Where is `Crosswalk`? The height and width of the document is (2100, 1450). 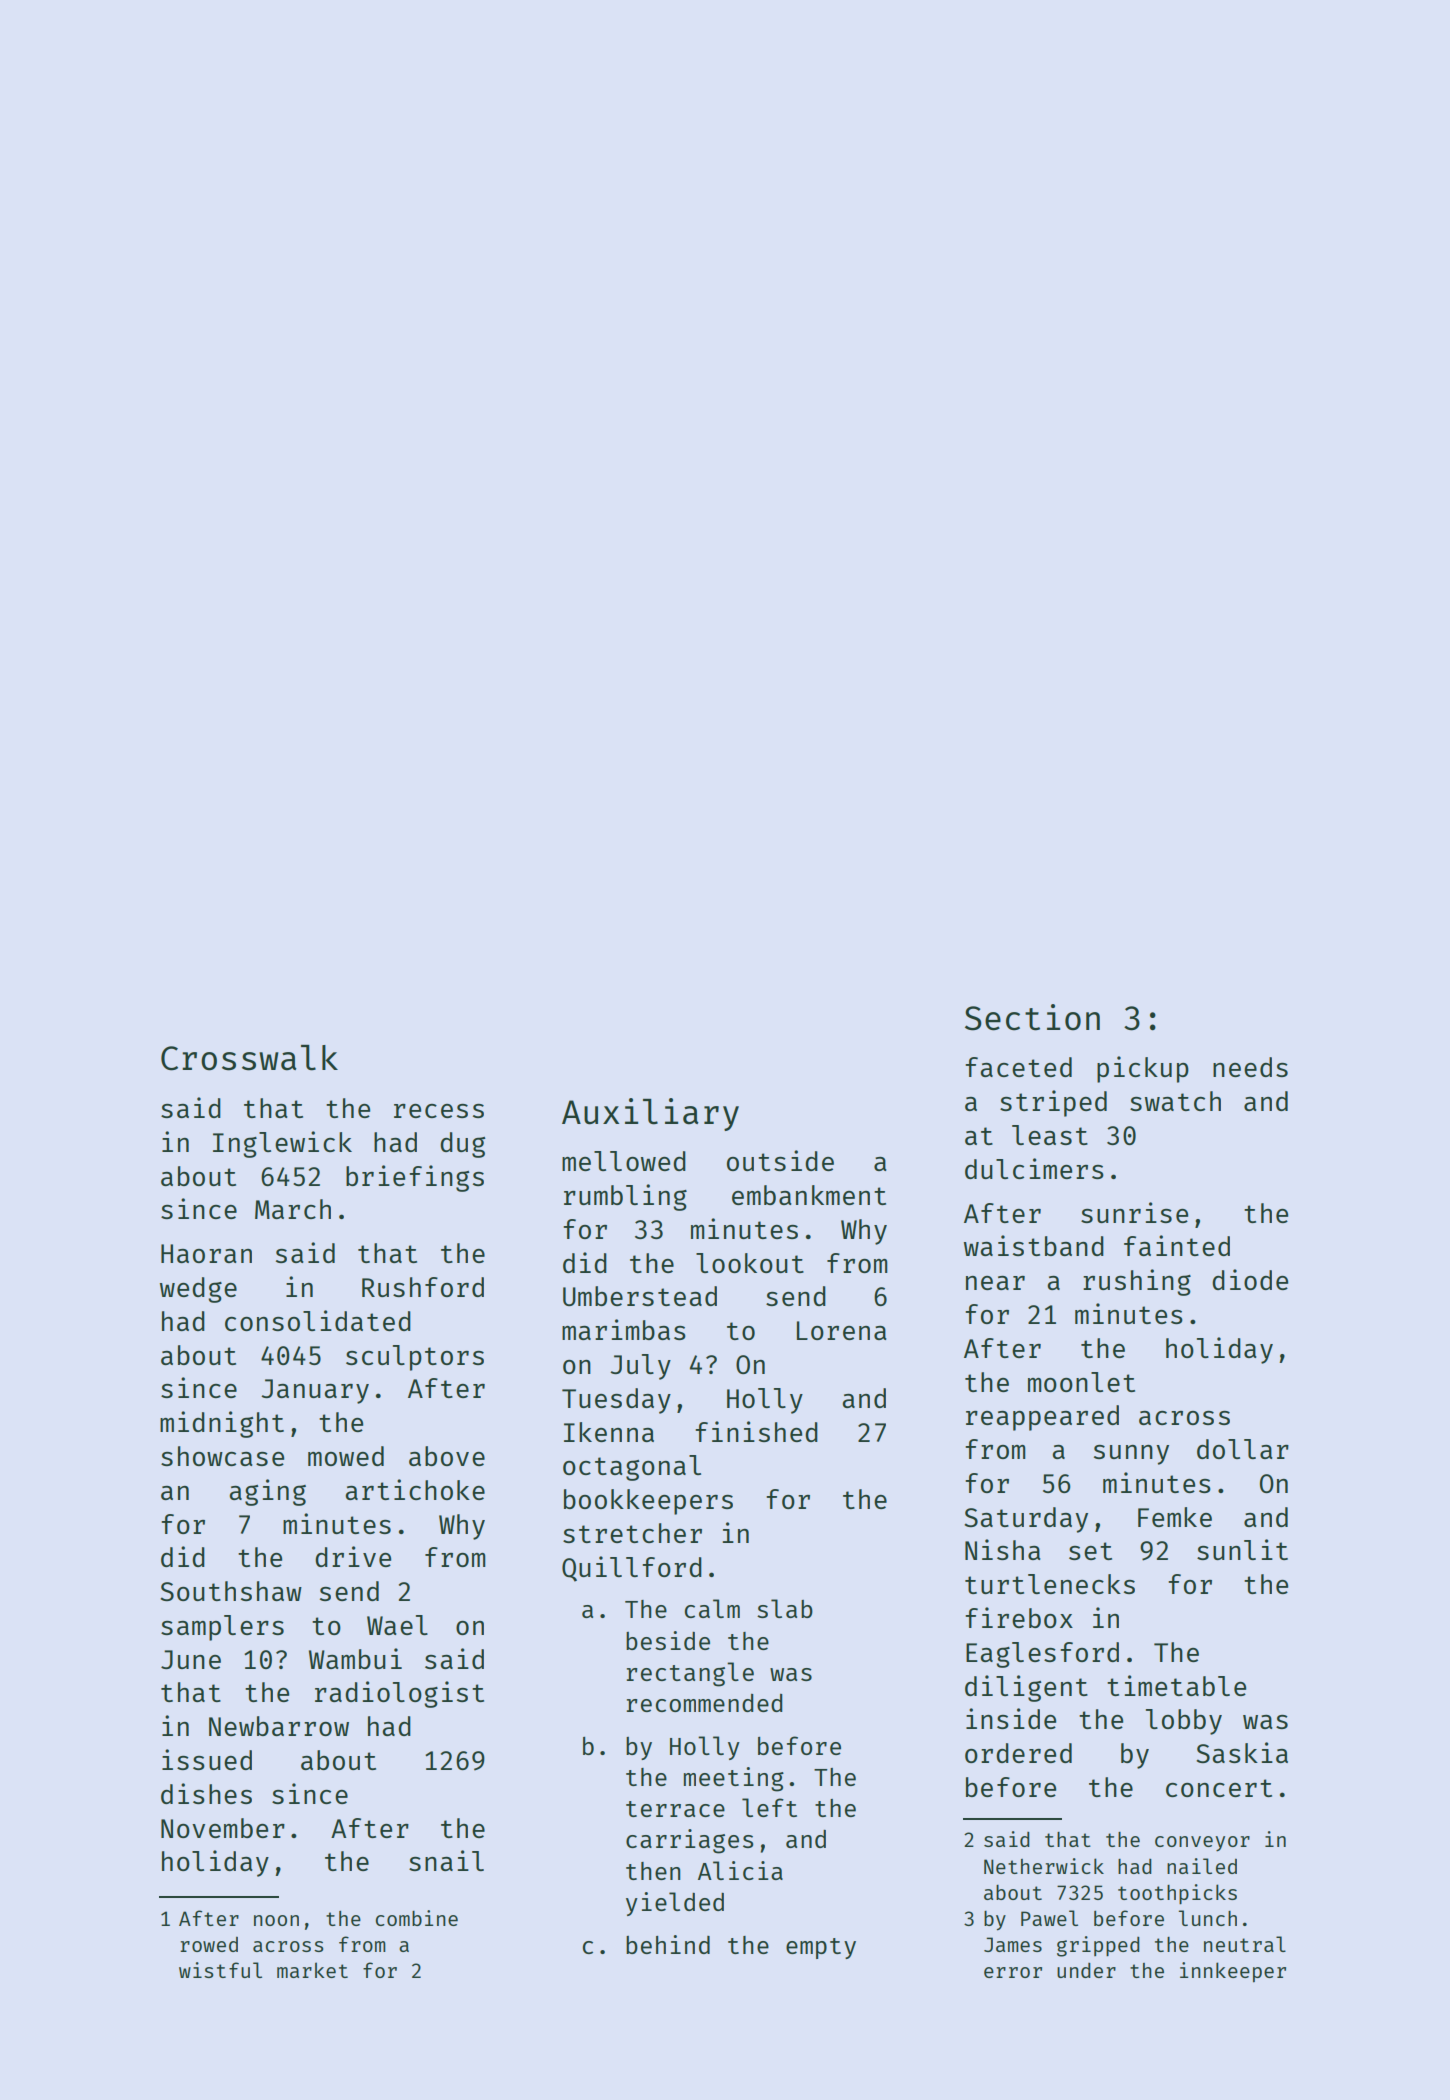 Crosswalk is located at coordinates (249, 1058).
